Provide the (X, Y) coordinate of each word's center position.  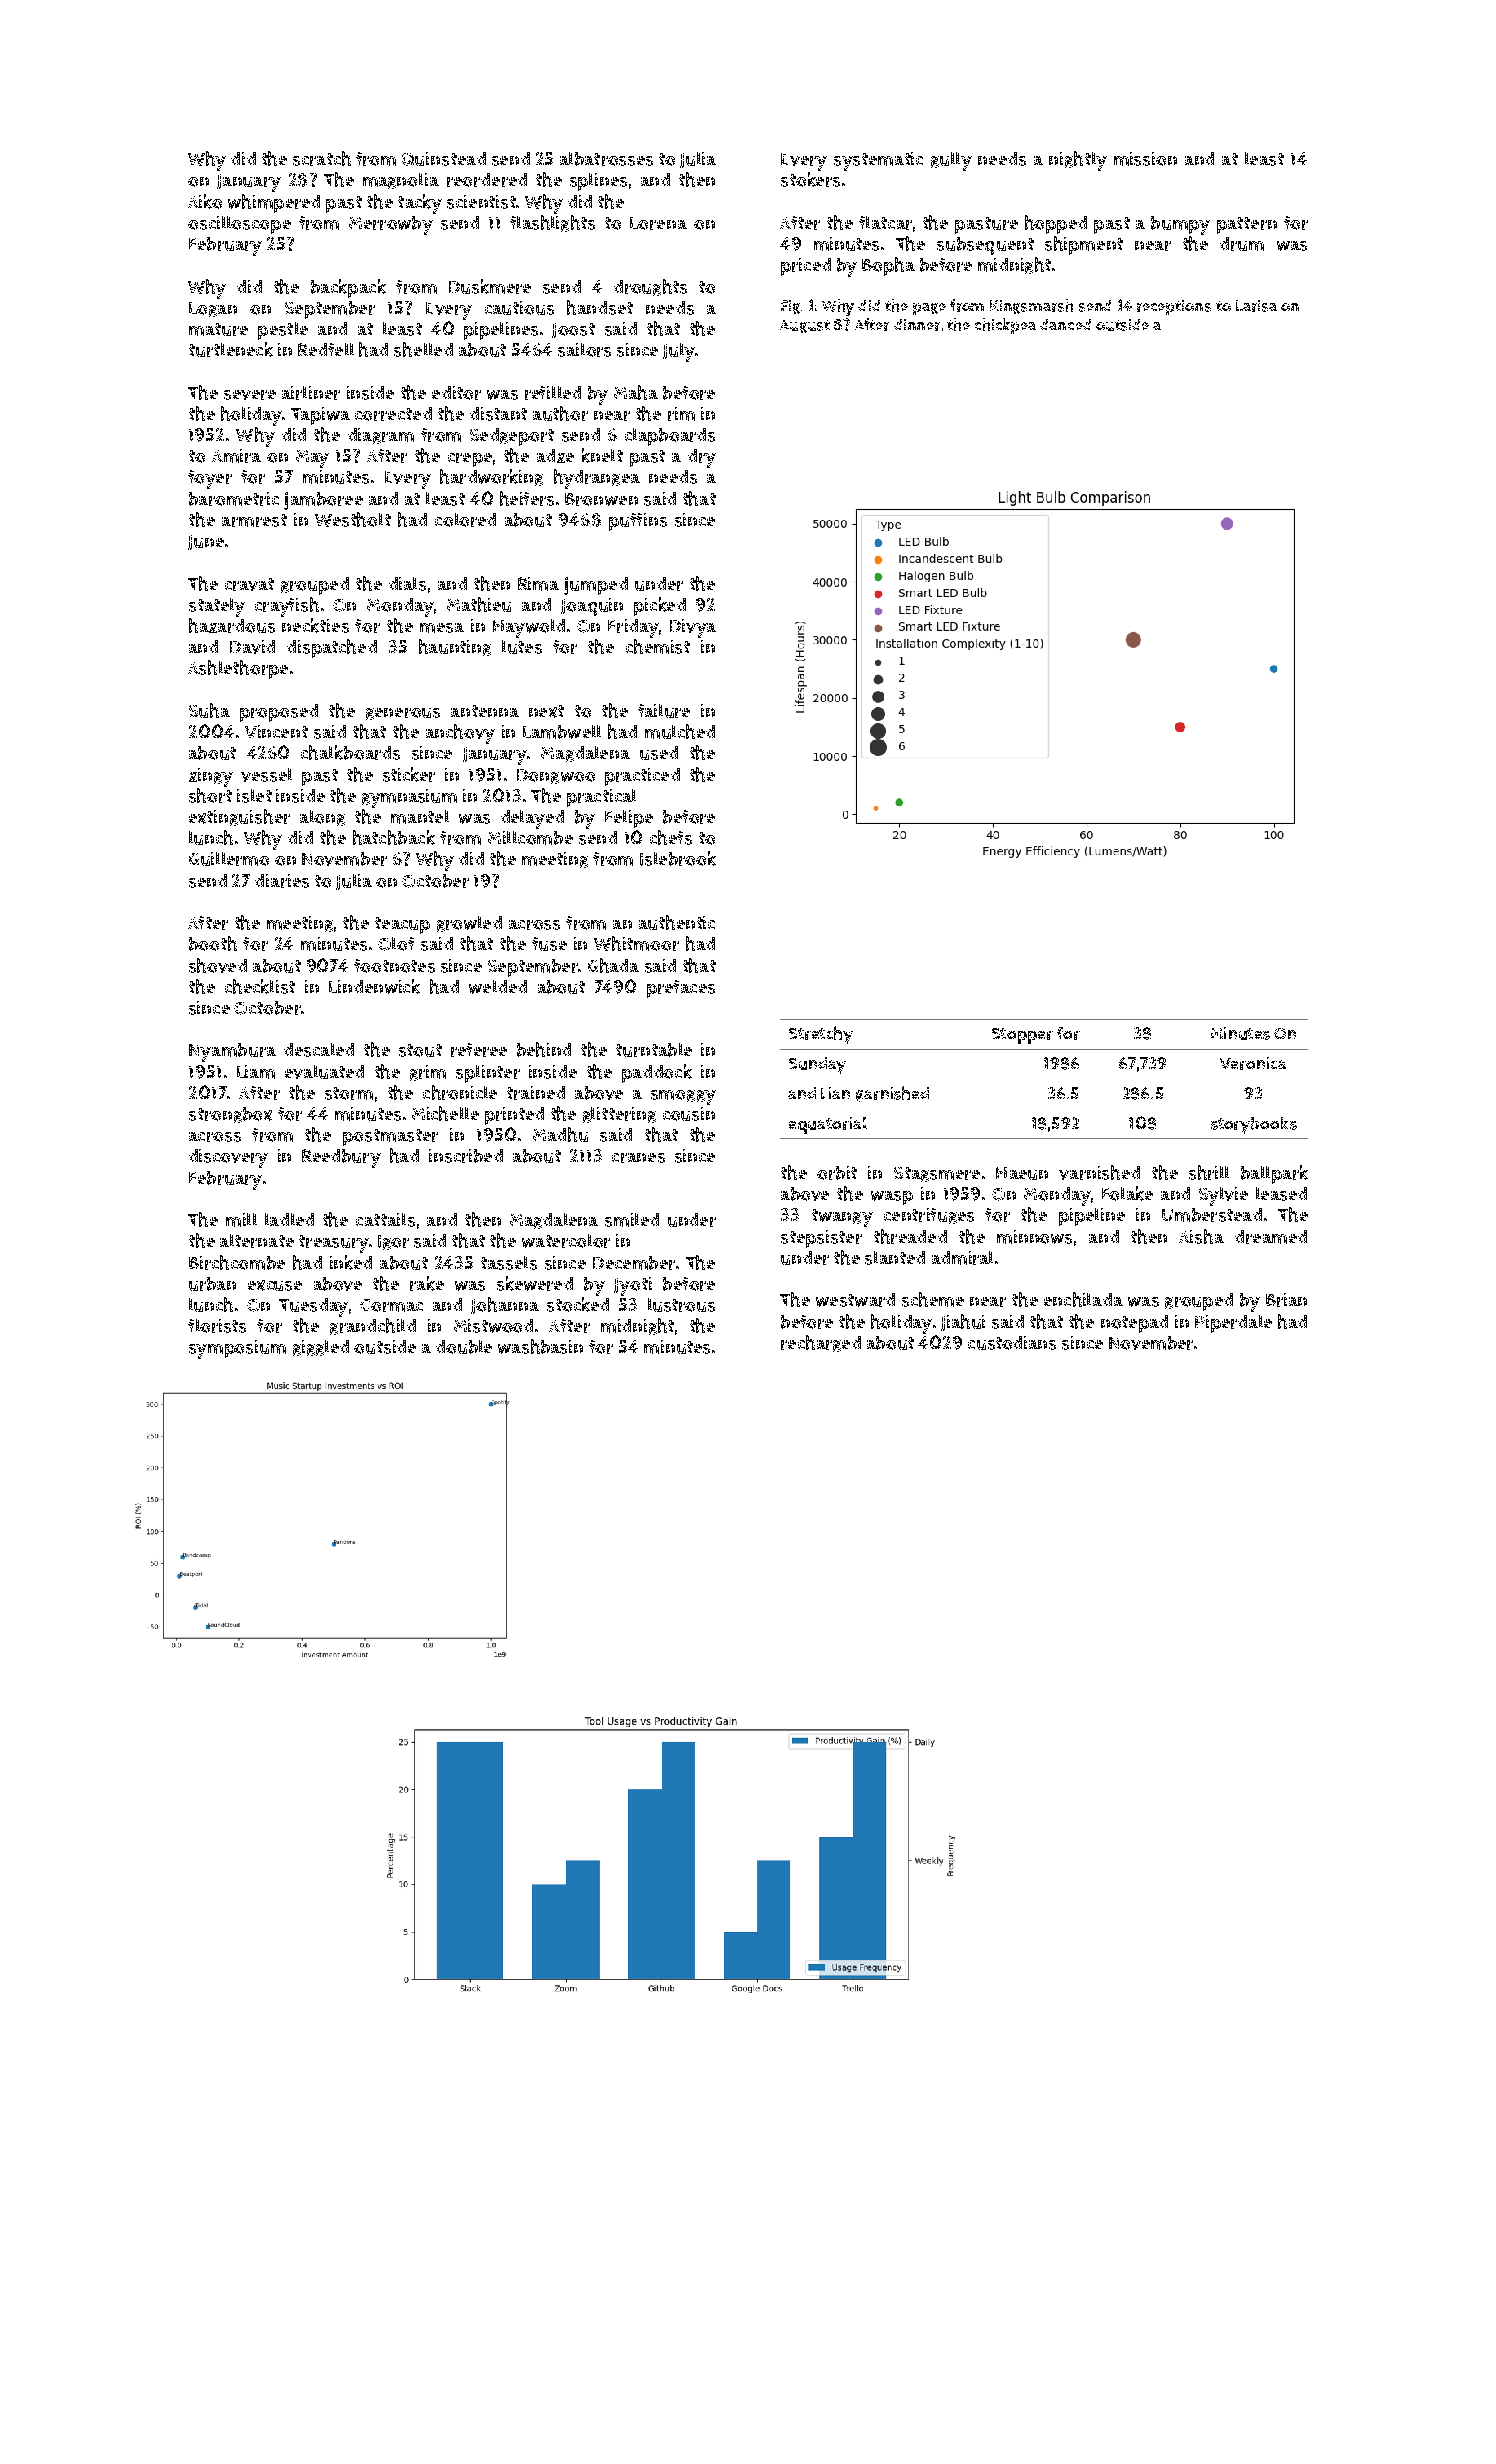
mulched (680, 731)
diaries (282, 881)
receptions (1174, 307)
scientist (481, 202)
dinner (917, 325)
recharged (821, 1343)
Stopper (1022, 1036)
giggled (321, 1348)
